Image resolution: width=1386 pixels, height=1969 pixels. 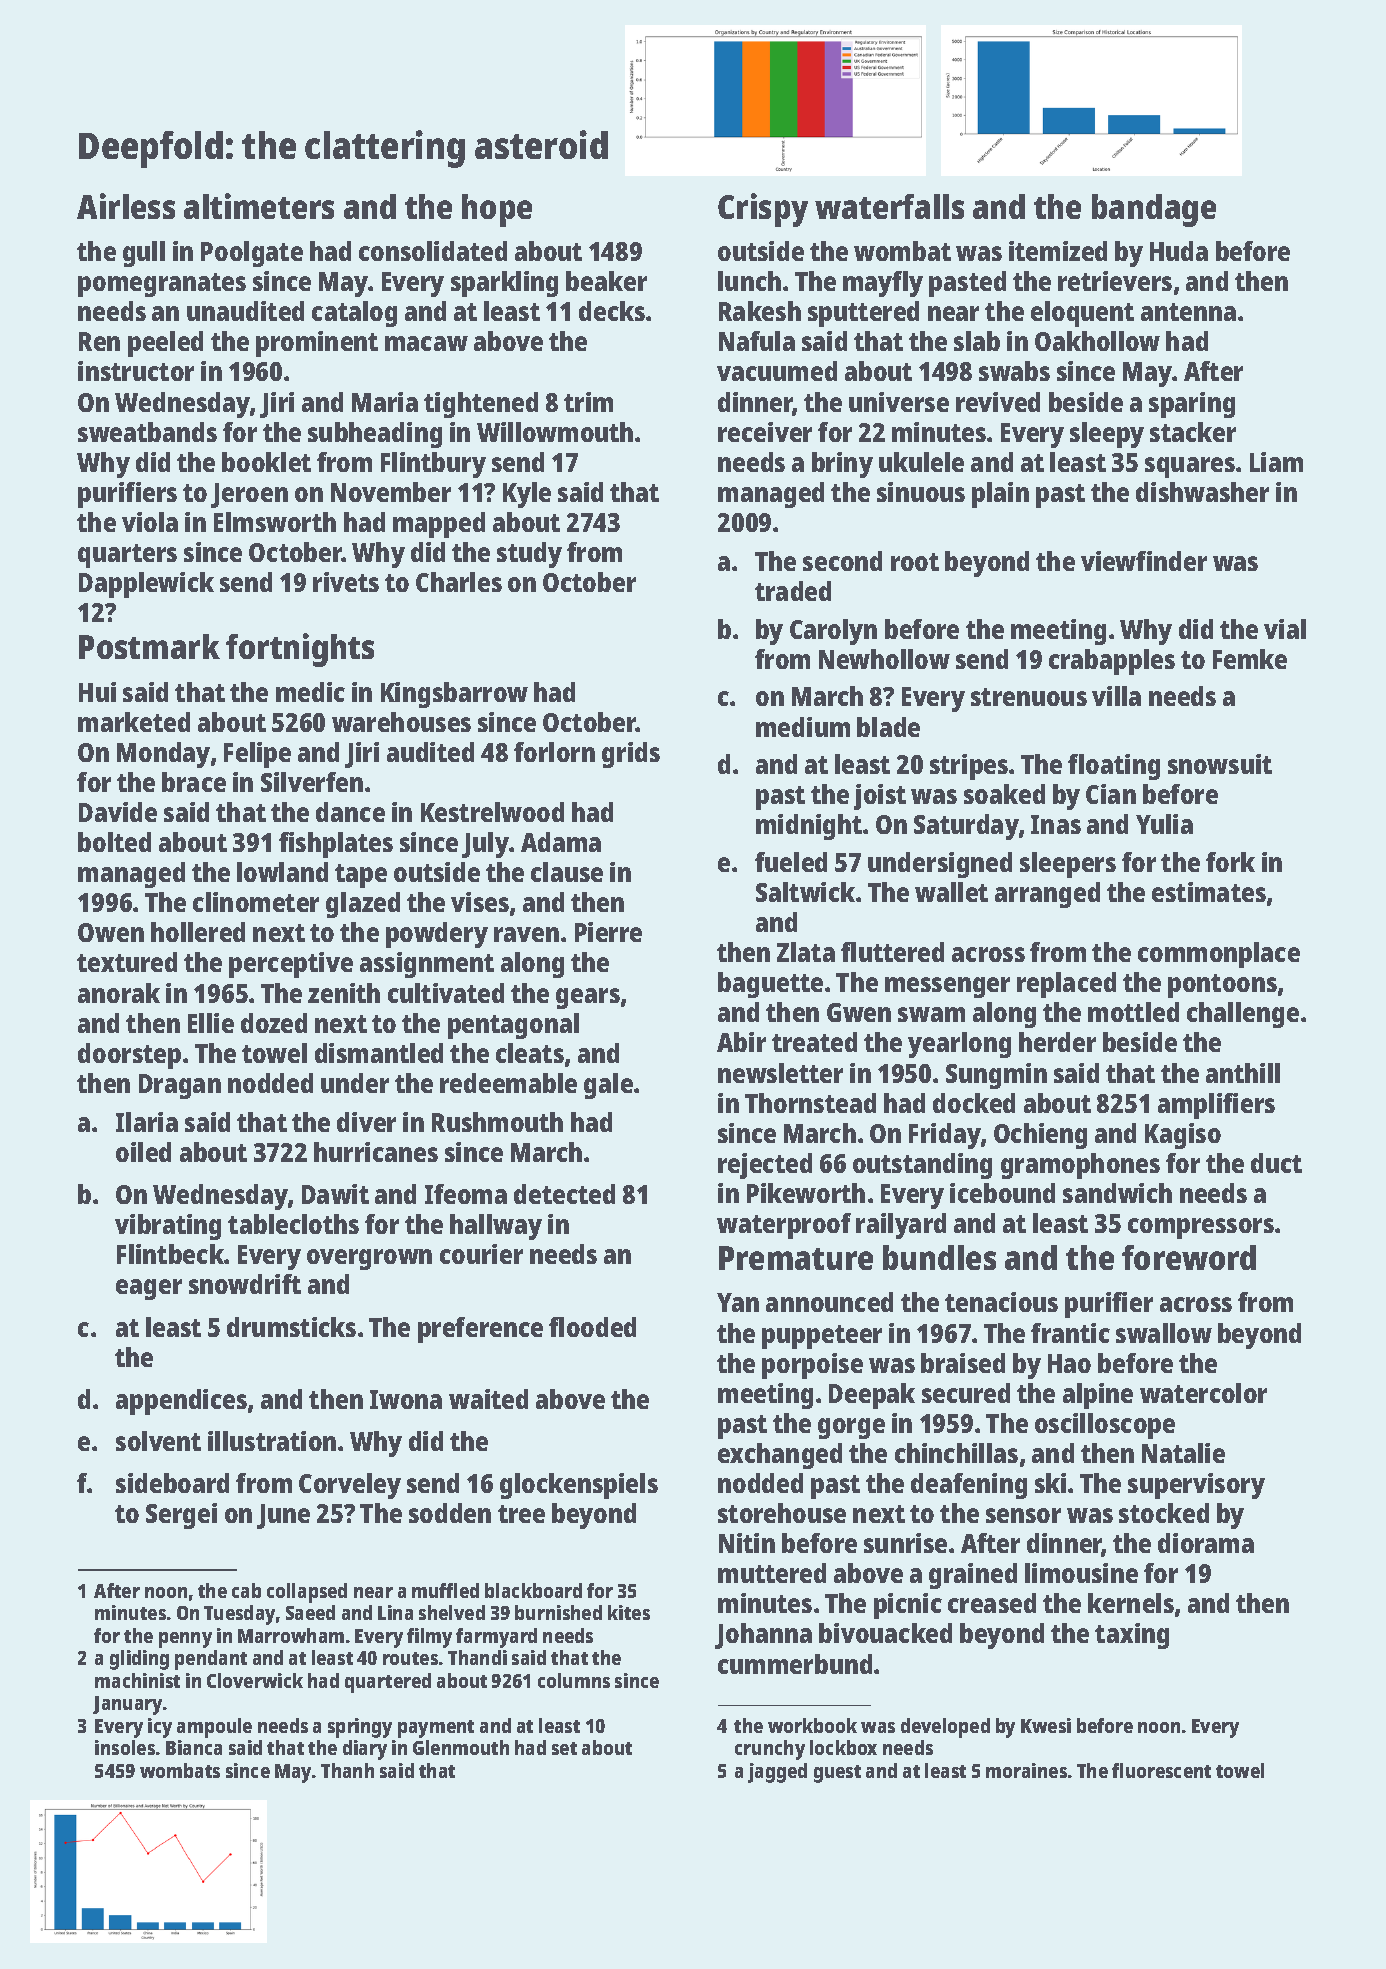 What do you see at coordinates (125, 1747) in the page?
I see `insoles` at bounding box center [125, 1747].
